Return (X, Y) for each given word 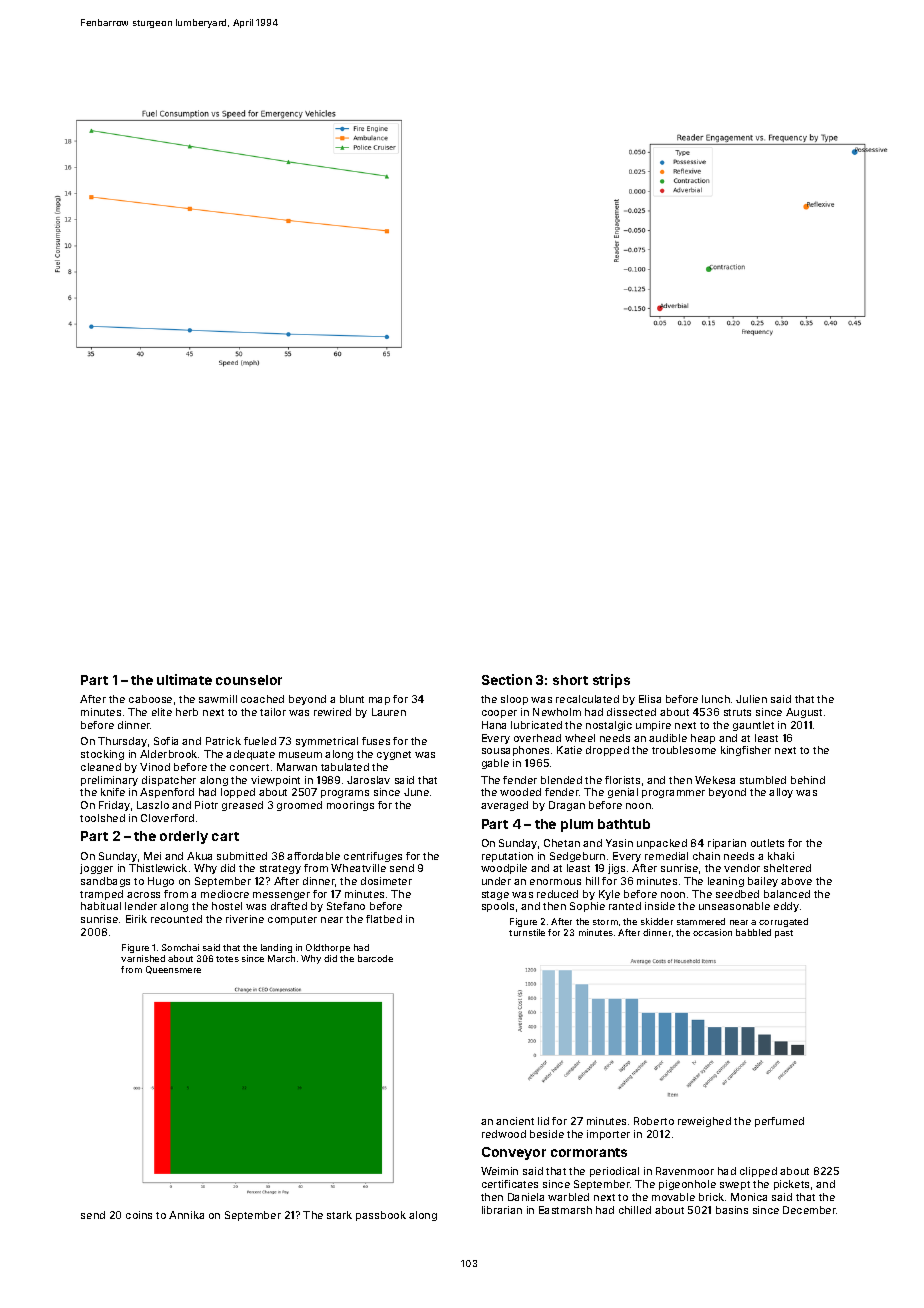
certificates (510, 1184)
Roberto (654, 1121)
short (570, 680)
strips (611, 681)
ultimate (184, 679)
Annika (186, 1215)
